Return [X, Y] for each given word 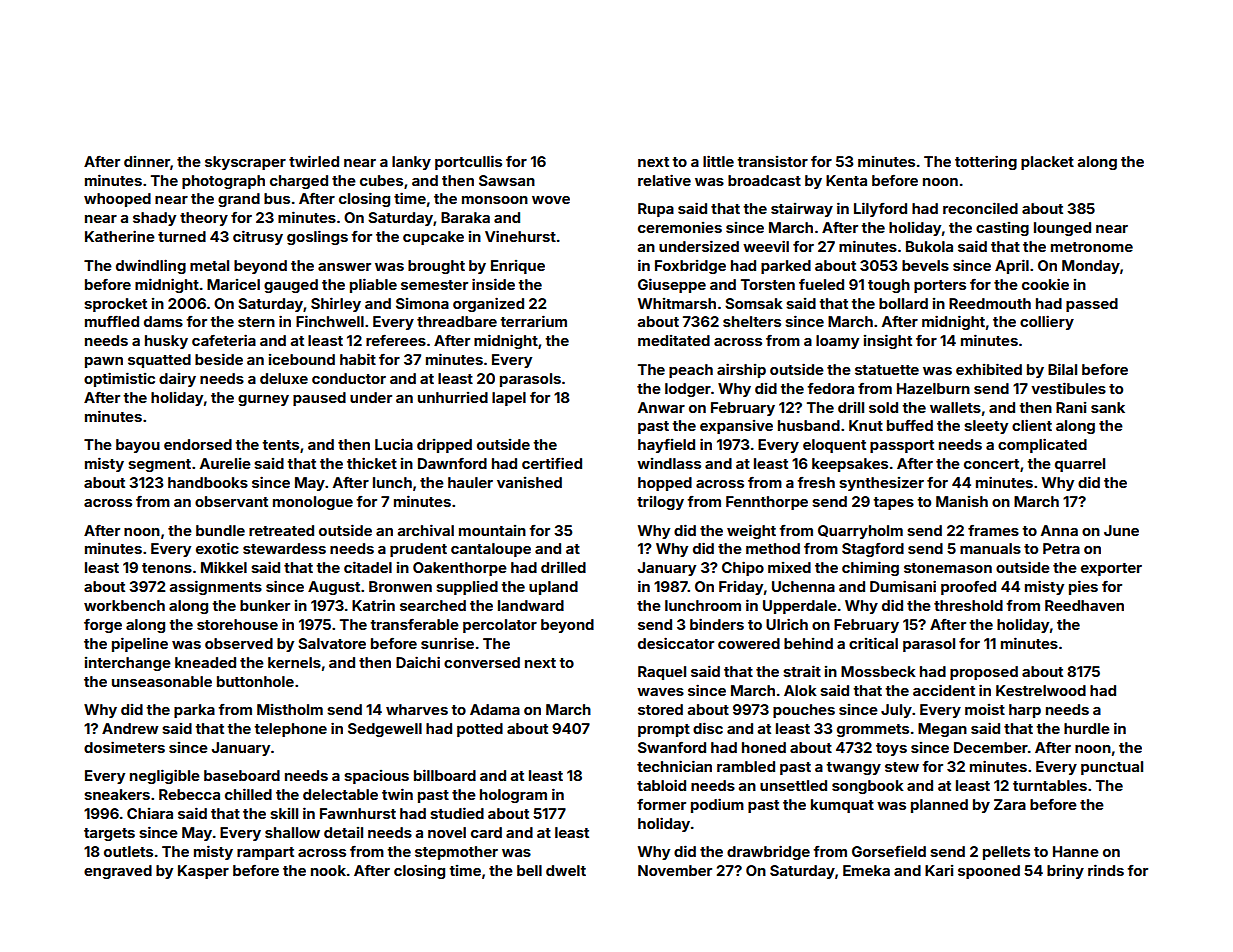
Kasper [203, 872]
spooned [989, 872]
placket [1047, 163]
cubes [381, 180]
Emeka [866, 870]
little [718, 161]
